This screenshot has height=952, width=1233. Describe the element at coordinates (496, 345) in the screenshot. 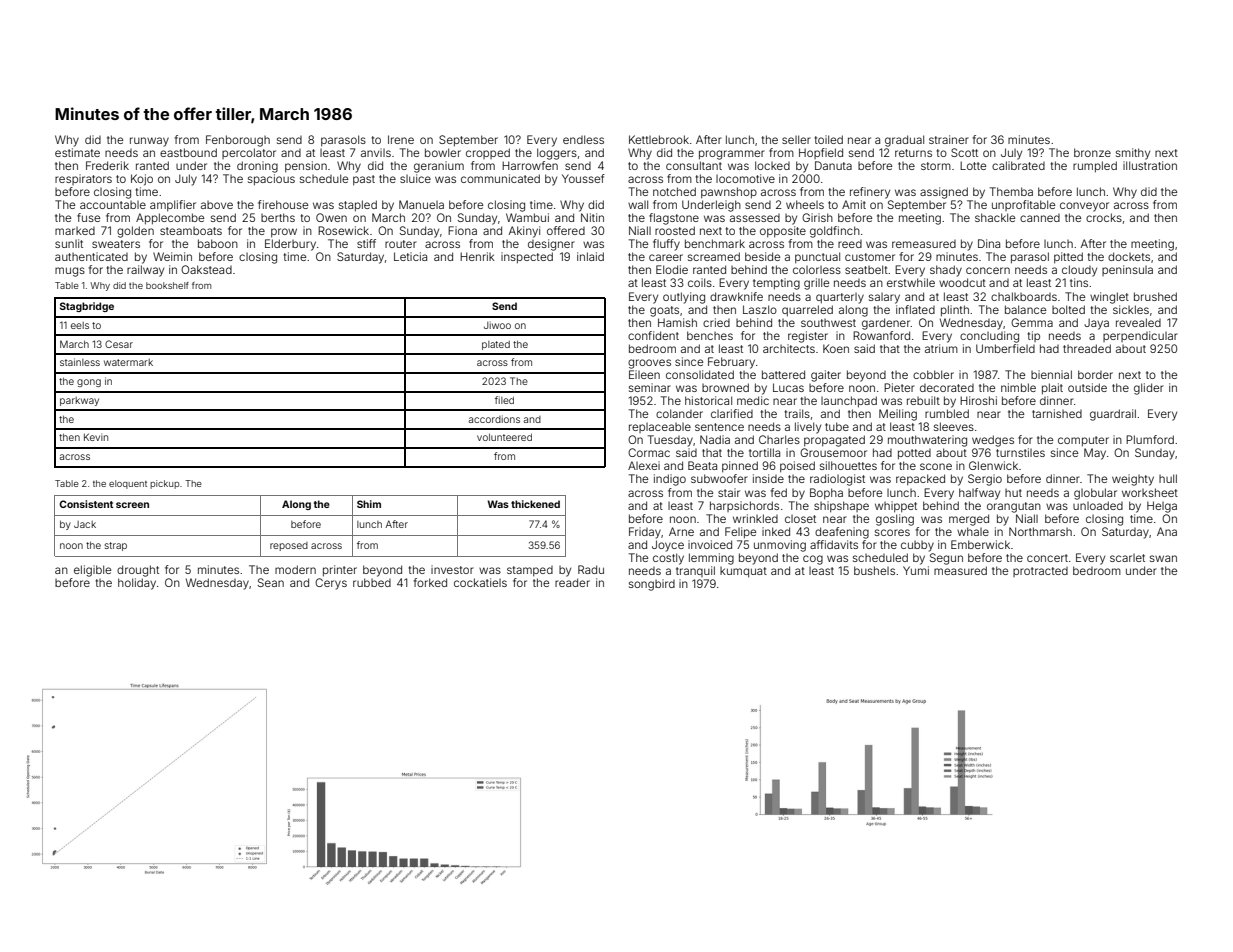

I see `plated` at that location.
